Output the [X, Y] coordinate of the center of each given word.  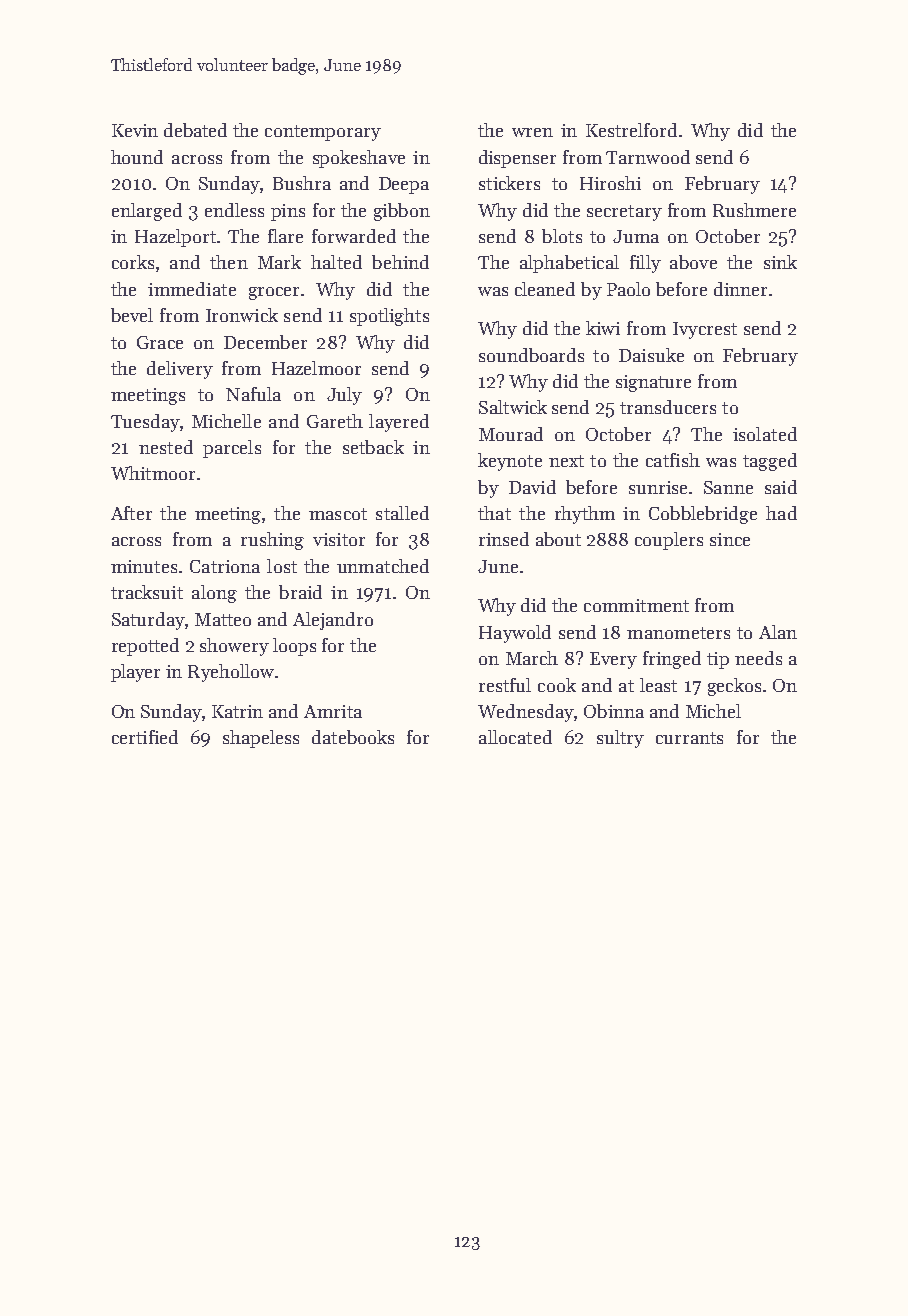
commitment [636, 605]
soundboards [531, 355]
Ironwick [242, 315]
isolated [765, 434]
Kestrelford [631, 130]
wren [532, 132]
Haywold [515, 634]
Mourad [511, 434]
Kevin [135, 130]
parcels [232, 449]
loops [294, 647]
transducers [668, 407]
